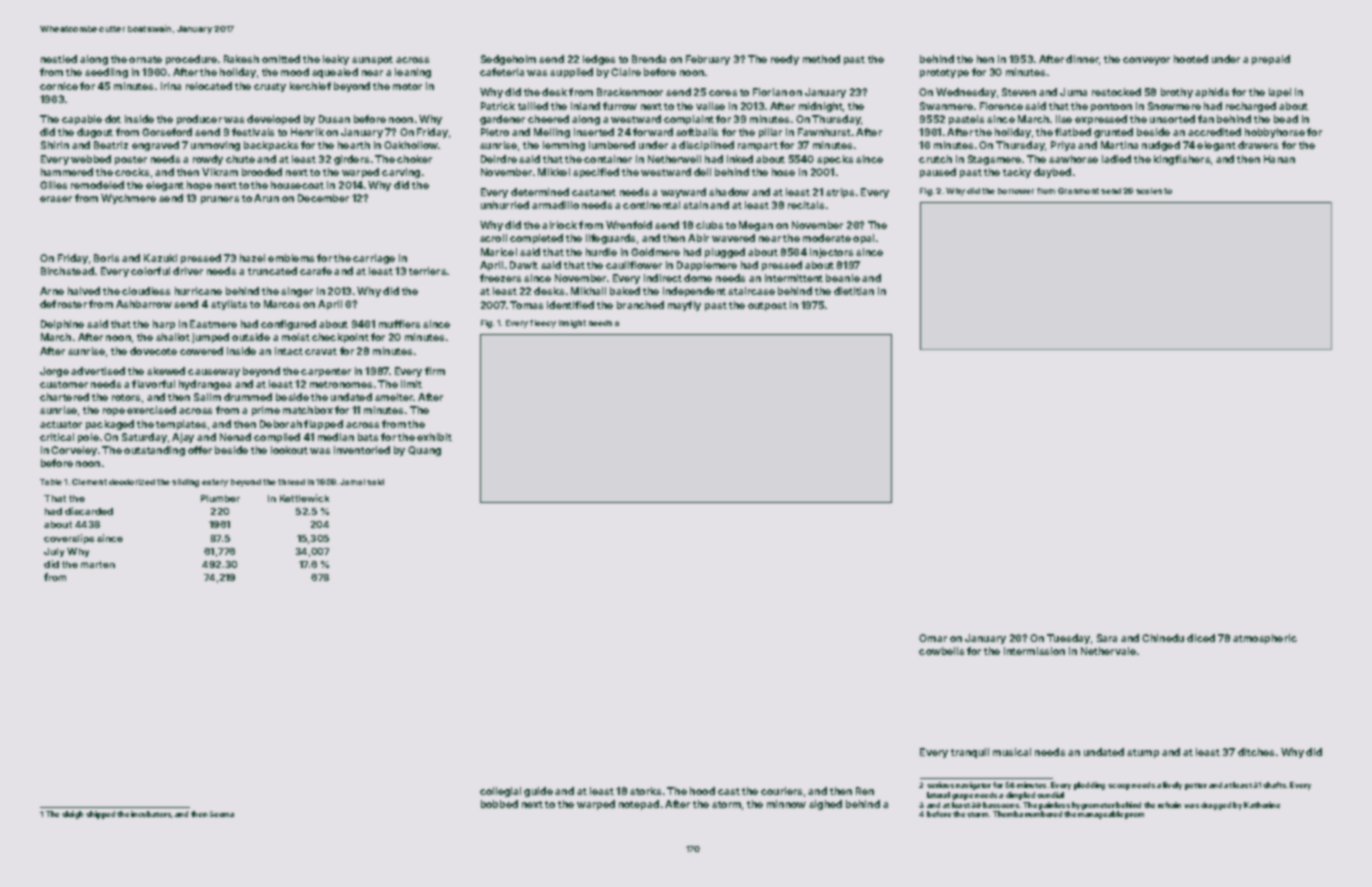 This screenshot has width=1372, height=887. Describe the element at coordinates (854, 291) in the screenshot. I see `dietitian` at that location.
